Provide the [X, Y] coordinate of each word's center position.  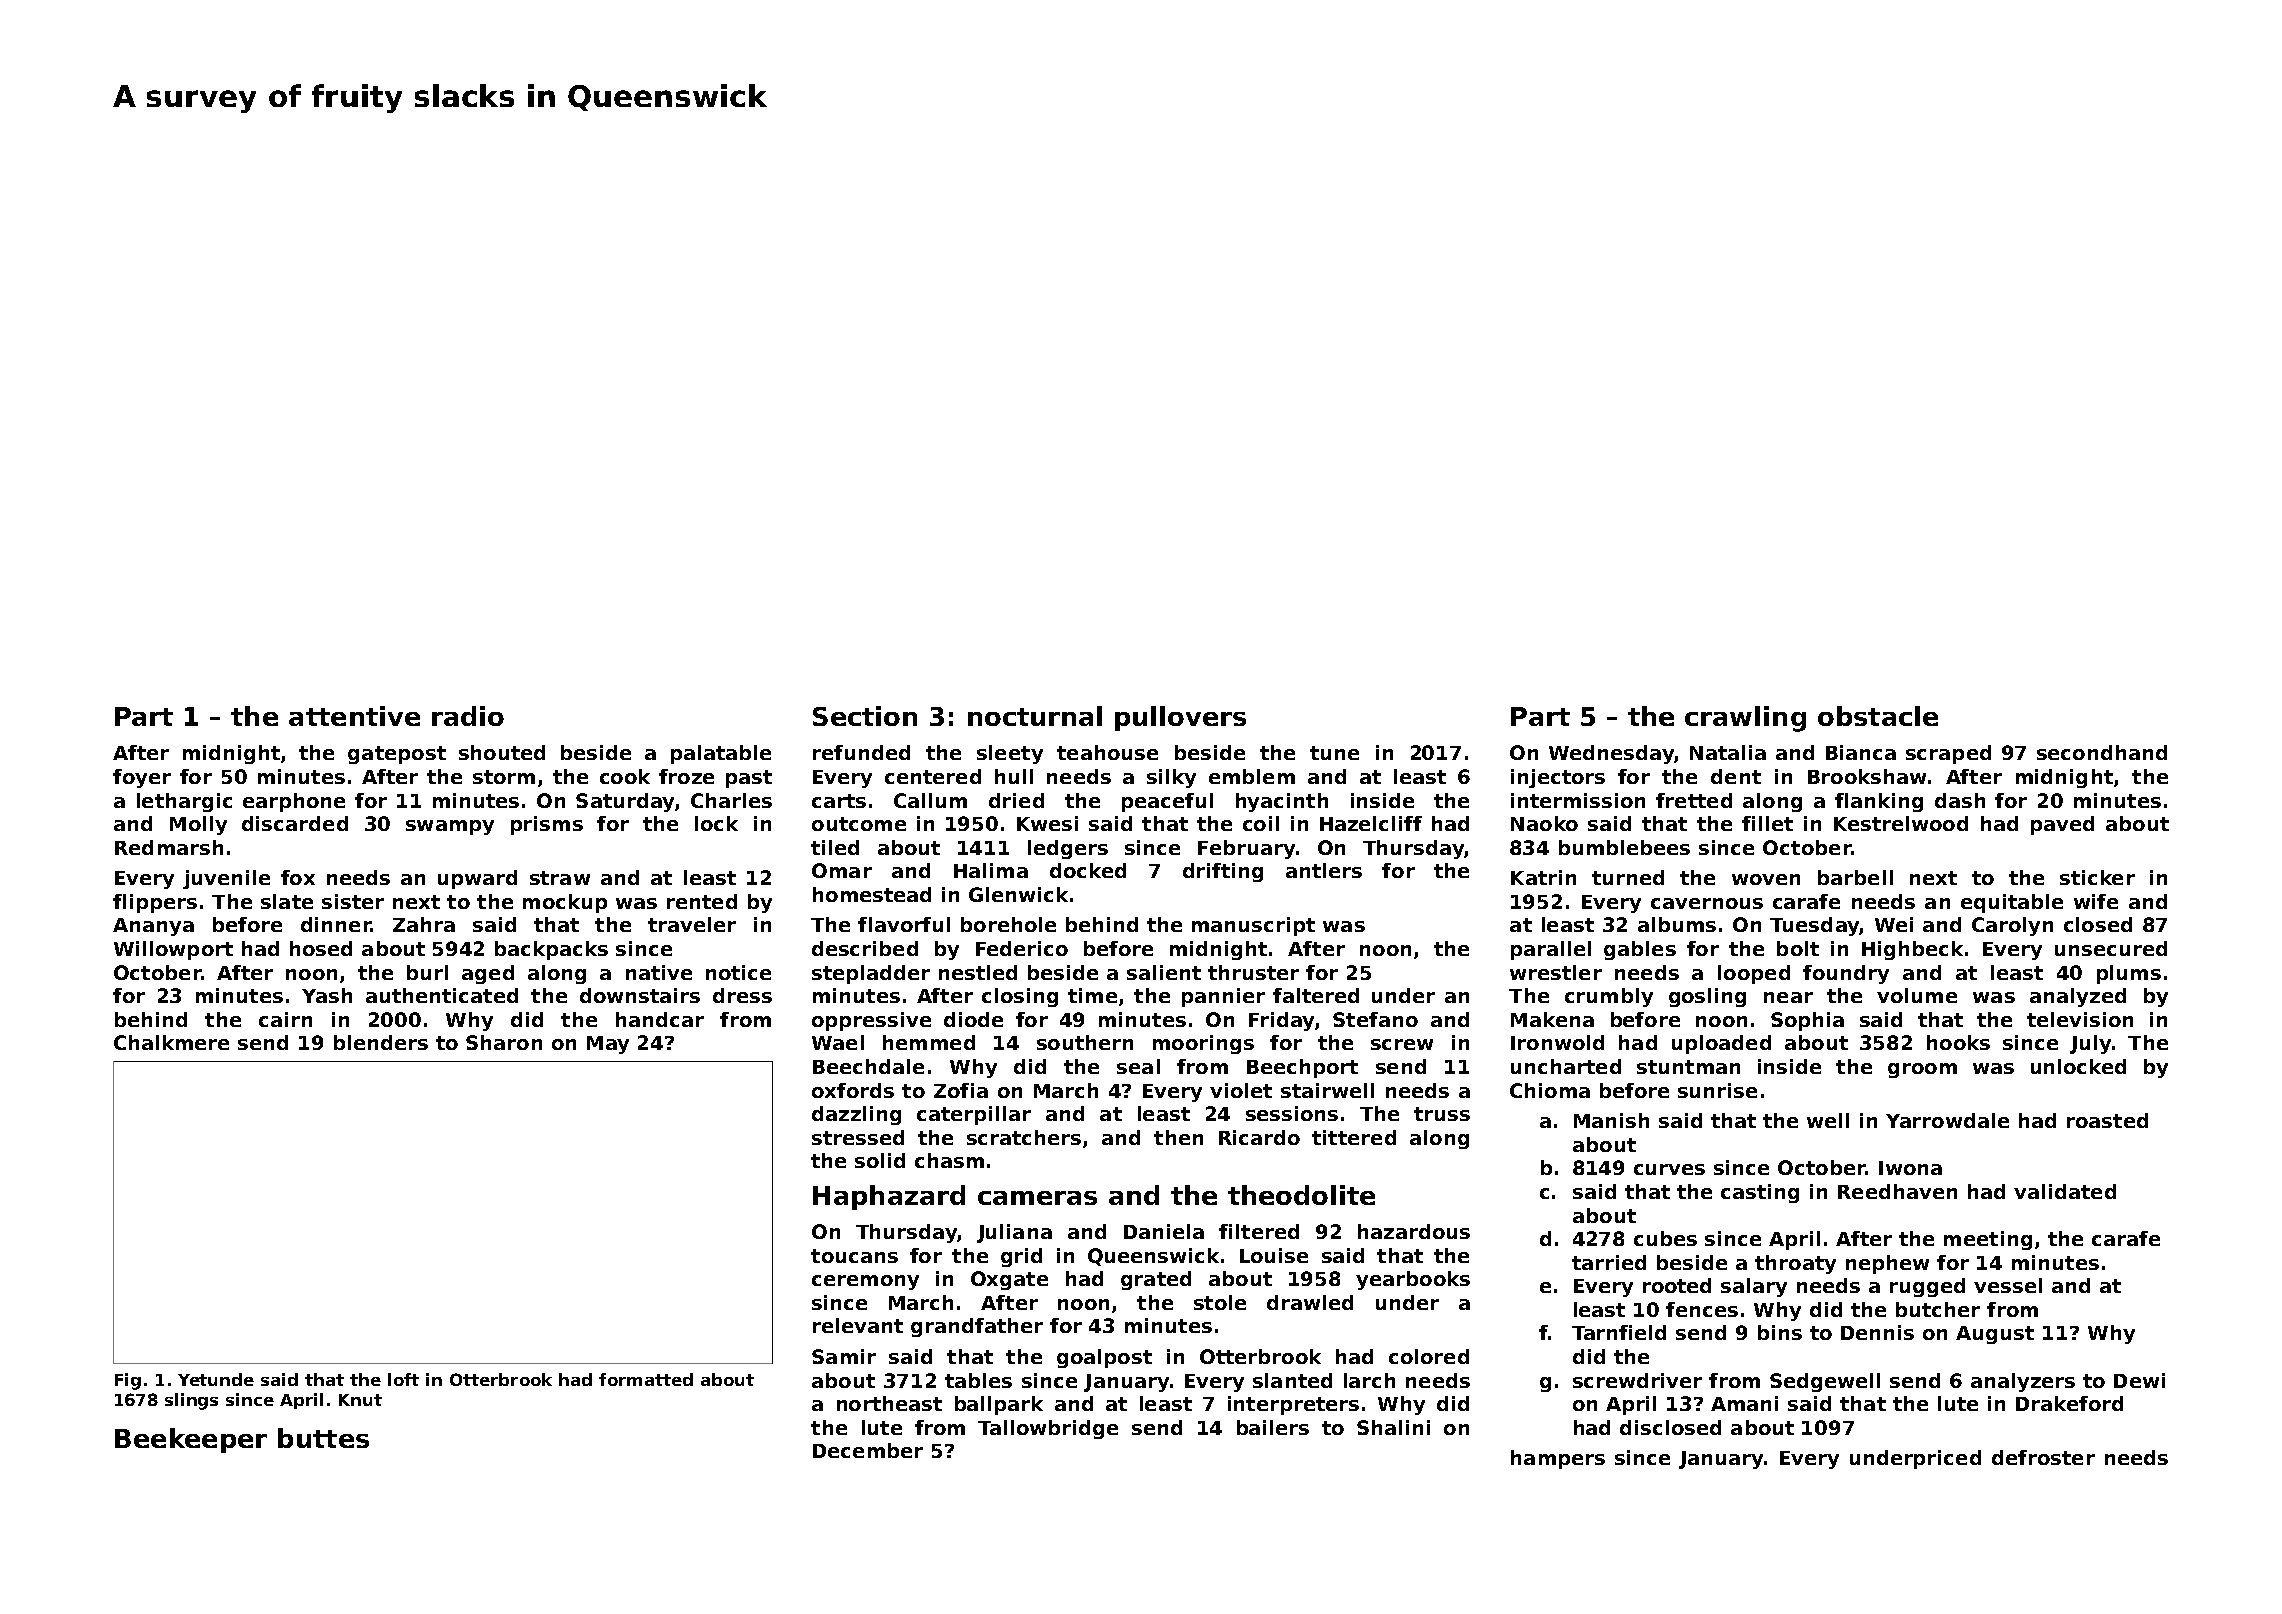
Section [865, 716]
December [868, 1450]
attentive [354, 716]
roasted [2107, 1120]
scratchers [1024, 1137]
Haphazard [889, 1197]
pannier [1223, 997]
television [2080, 1019]
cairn [285, 1019]
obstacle [1878, 716]
